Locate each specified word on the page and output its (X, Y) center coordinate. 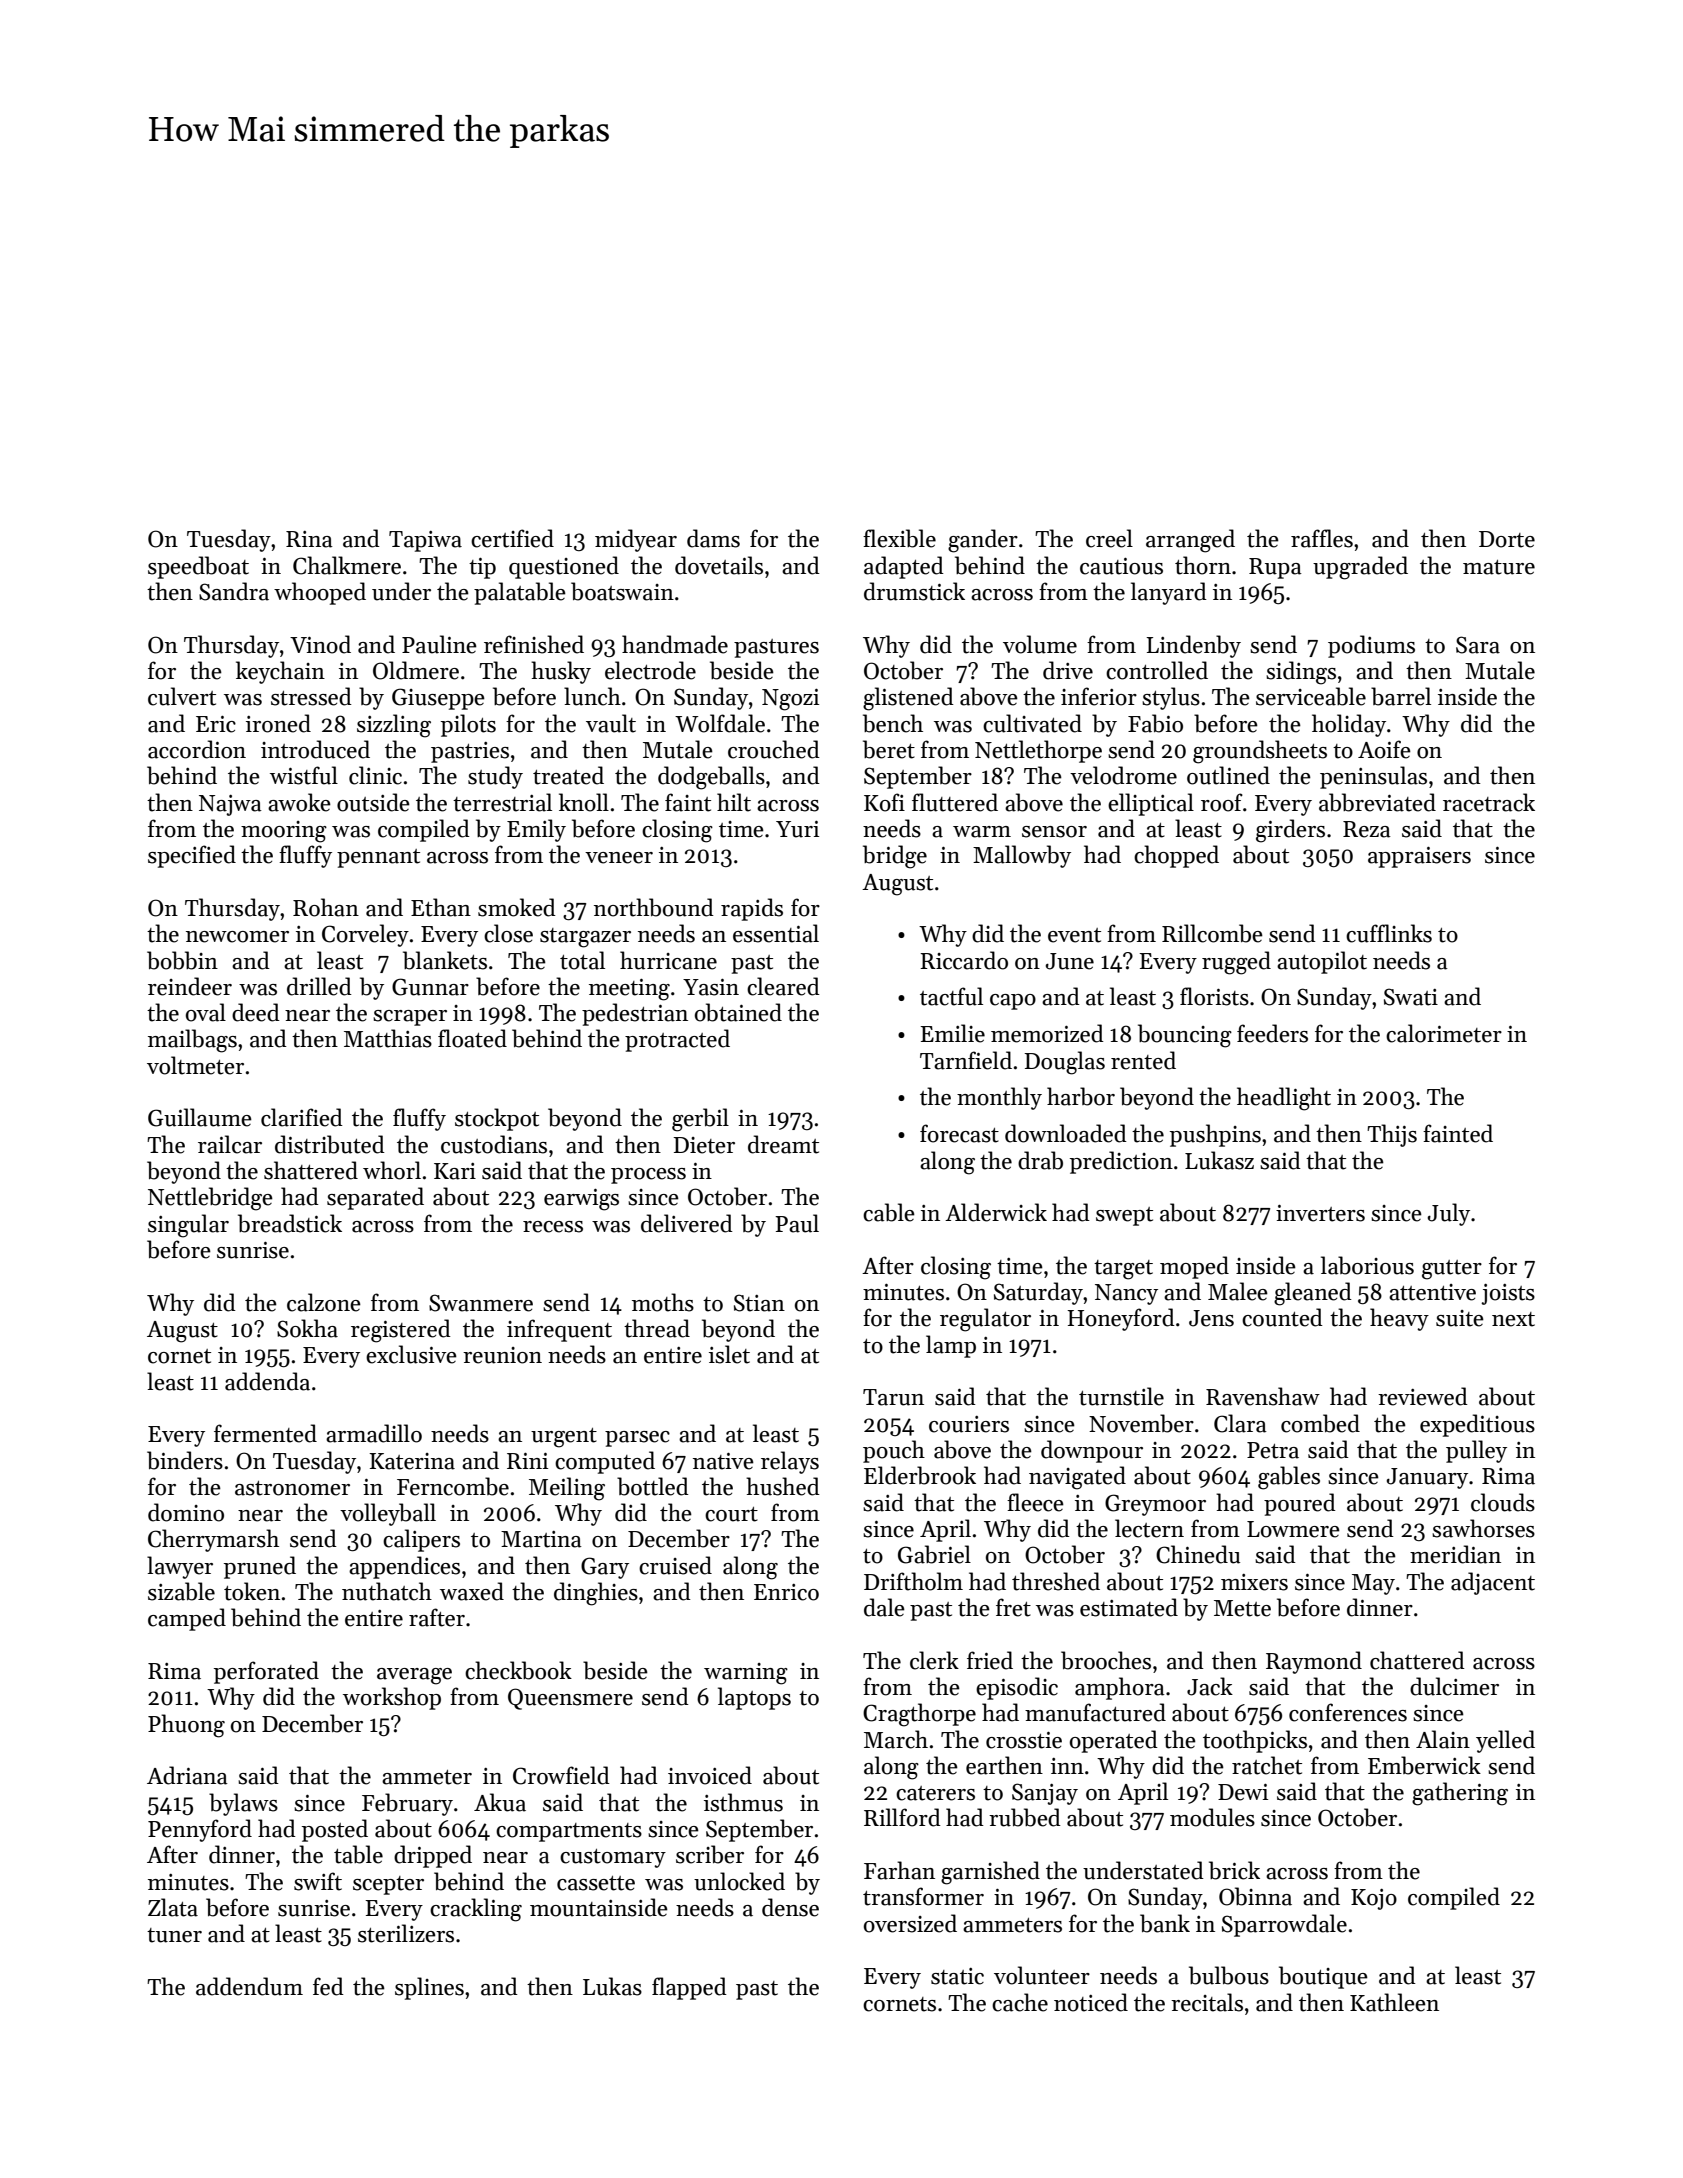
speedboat (198, 567)
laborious (1367, 1265)
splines (429, 1988)
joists (1508, 1294)
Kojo (1374, 1899)
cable (889, 1212)
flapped (689, 1988)
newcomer (237, 937)
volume (1040, 644)
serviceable (1311, 696)
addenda (267, 1381)
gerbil (700, 1120)
